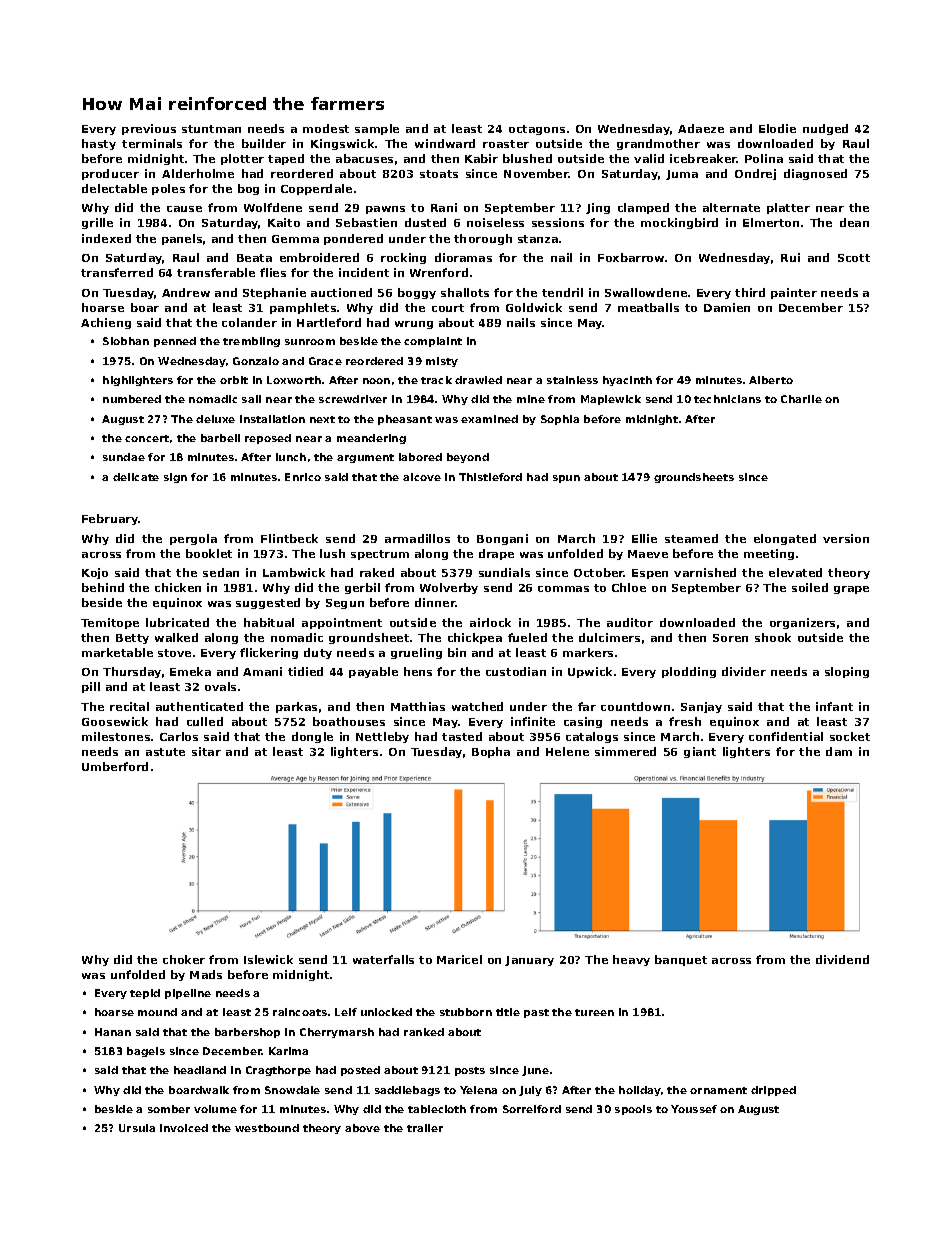 This page has width=952, height=1233. I want to click on airlock, so click(490, 622).
